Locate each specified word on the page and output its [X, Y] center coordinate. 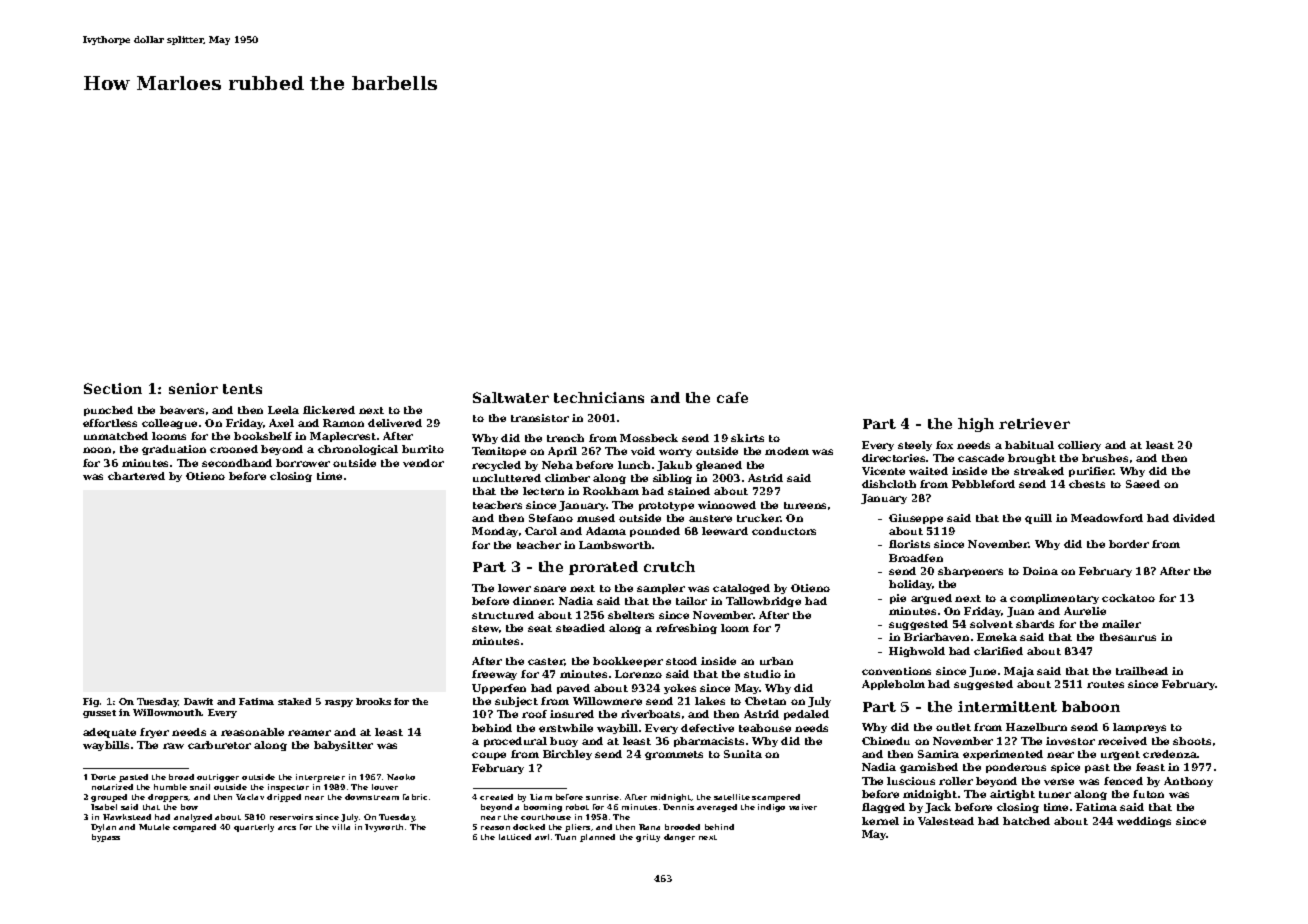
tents [242, 389]
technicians [599, 397]
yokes [680, 689]
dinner [533, 601]
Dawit [198, 701]
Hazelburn [1036, 727]
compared [194, 828]
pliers [577, 828]
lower [514, 588]
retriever [1034, 423]
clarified [998, 651]
